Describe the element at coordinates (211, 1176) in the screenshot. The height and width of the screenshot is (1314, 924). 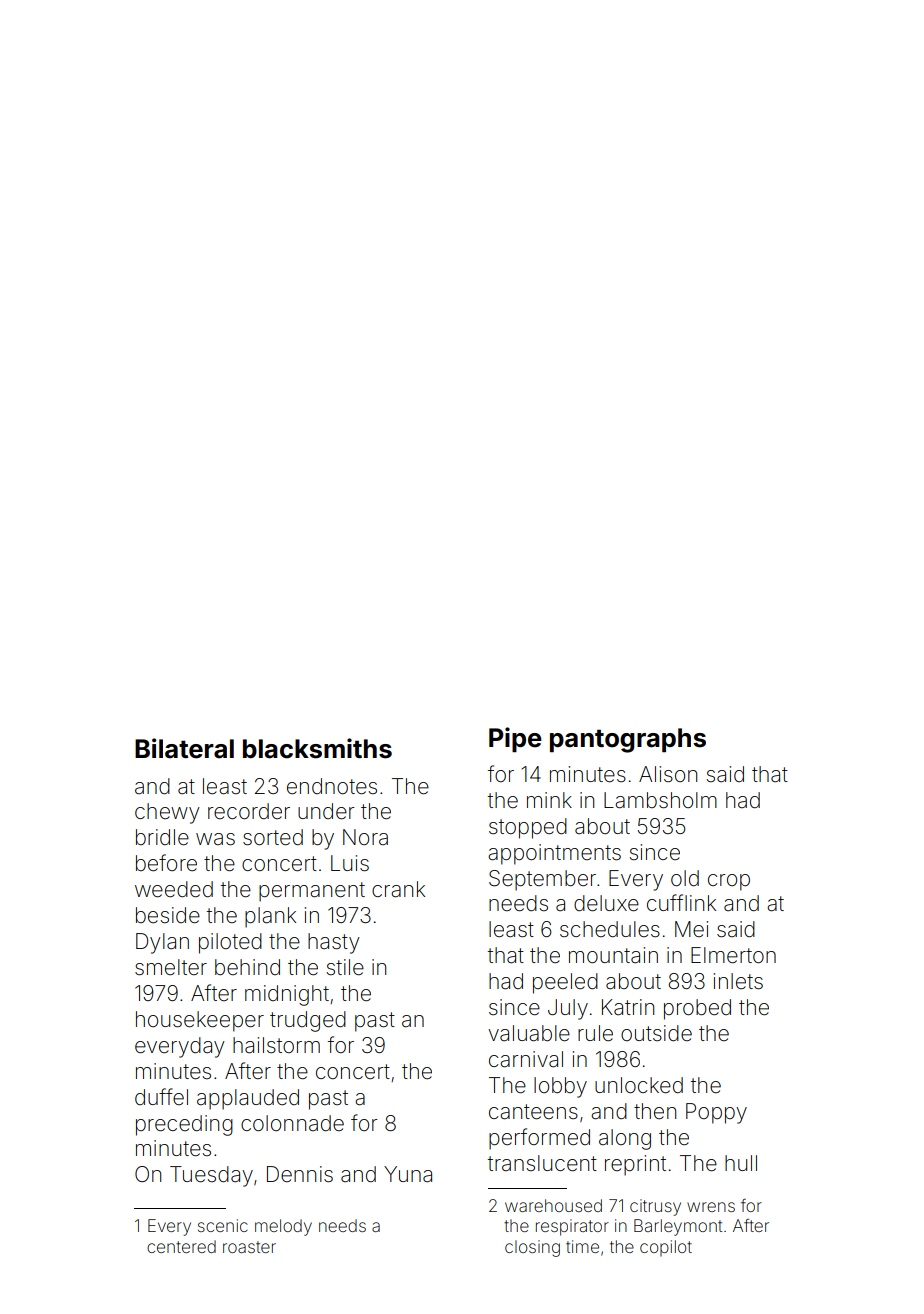
I see `Tuesday` at that location.
